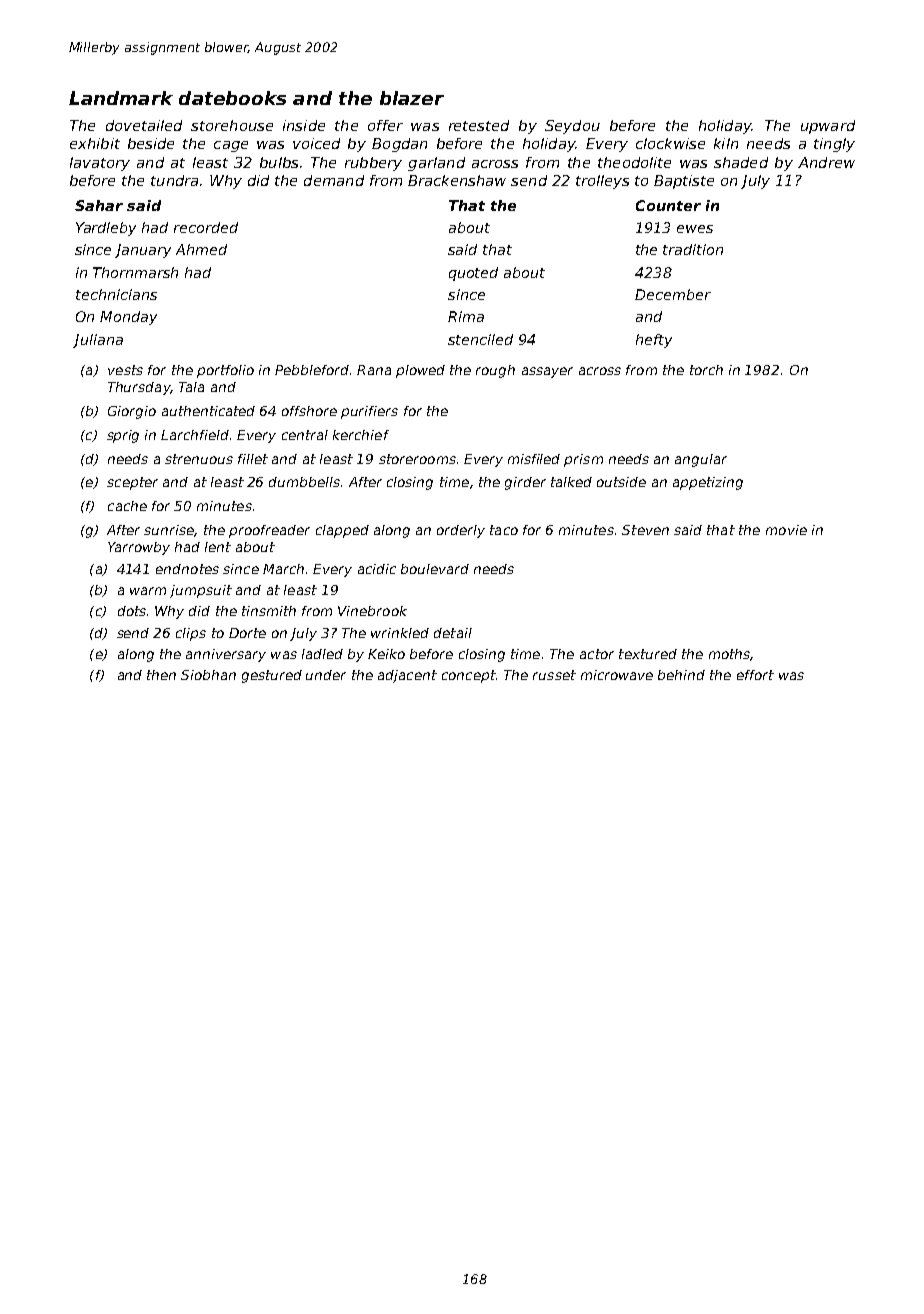 The image size is (924, 1314). Describe the element at coordinates (208, 675) in the screenshot. I see `Siobhan` at that location.
